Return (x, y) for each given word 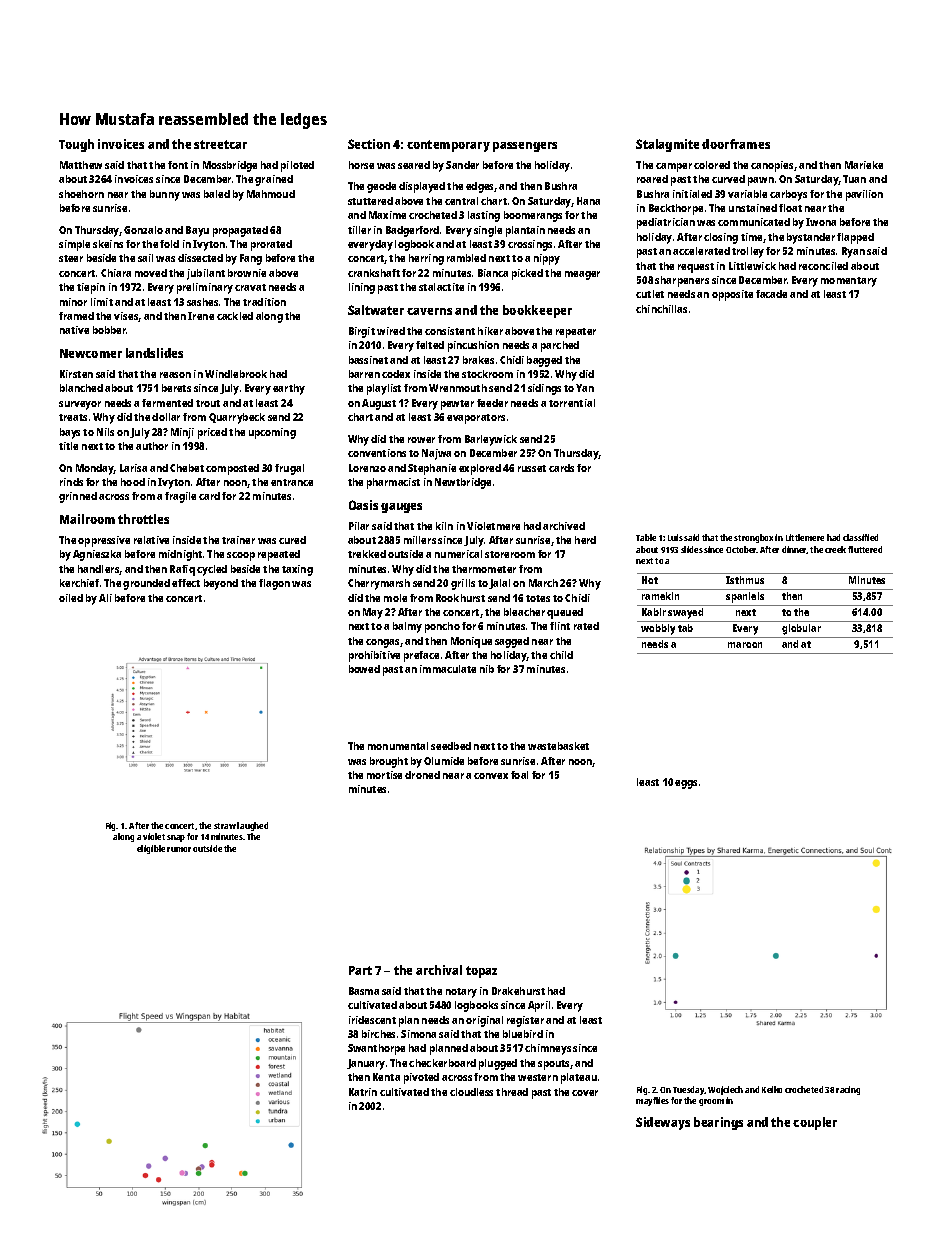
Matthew (81, 165)
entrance (292, 482)
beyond (221, 584)
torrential (572, 403)
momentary (849, 282)
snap (176, 838)
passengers (525, 147)
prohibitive (374, 656)
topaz (481, 972)
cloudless (471, 1092)
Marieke (864, 165)
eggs (686, 784)
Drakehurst (518, 991)
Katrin (363, 1092)
